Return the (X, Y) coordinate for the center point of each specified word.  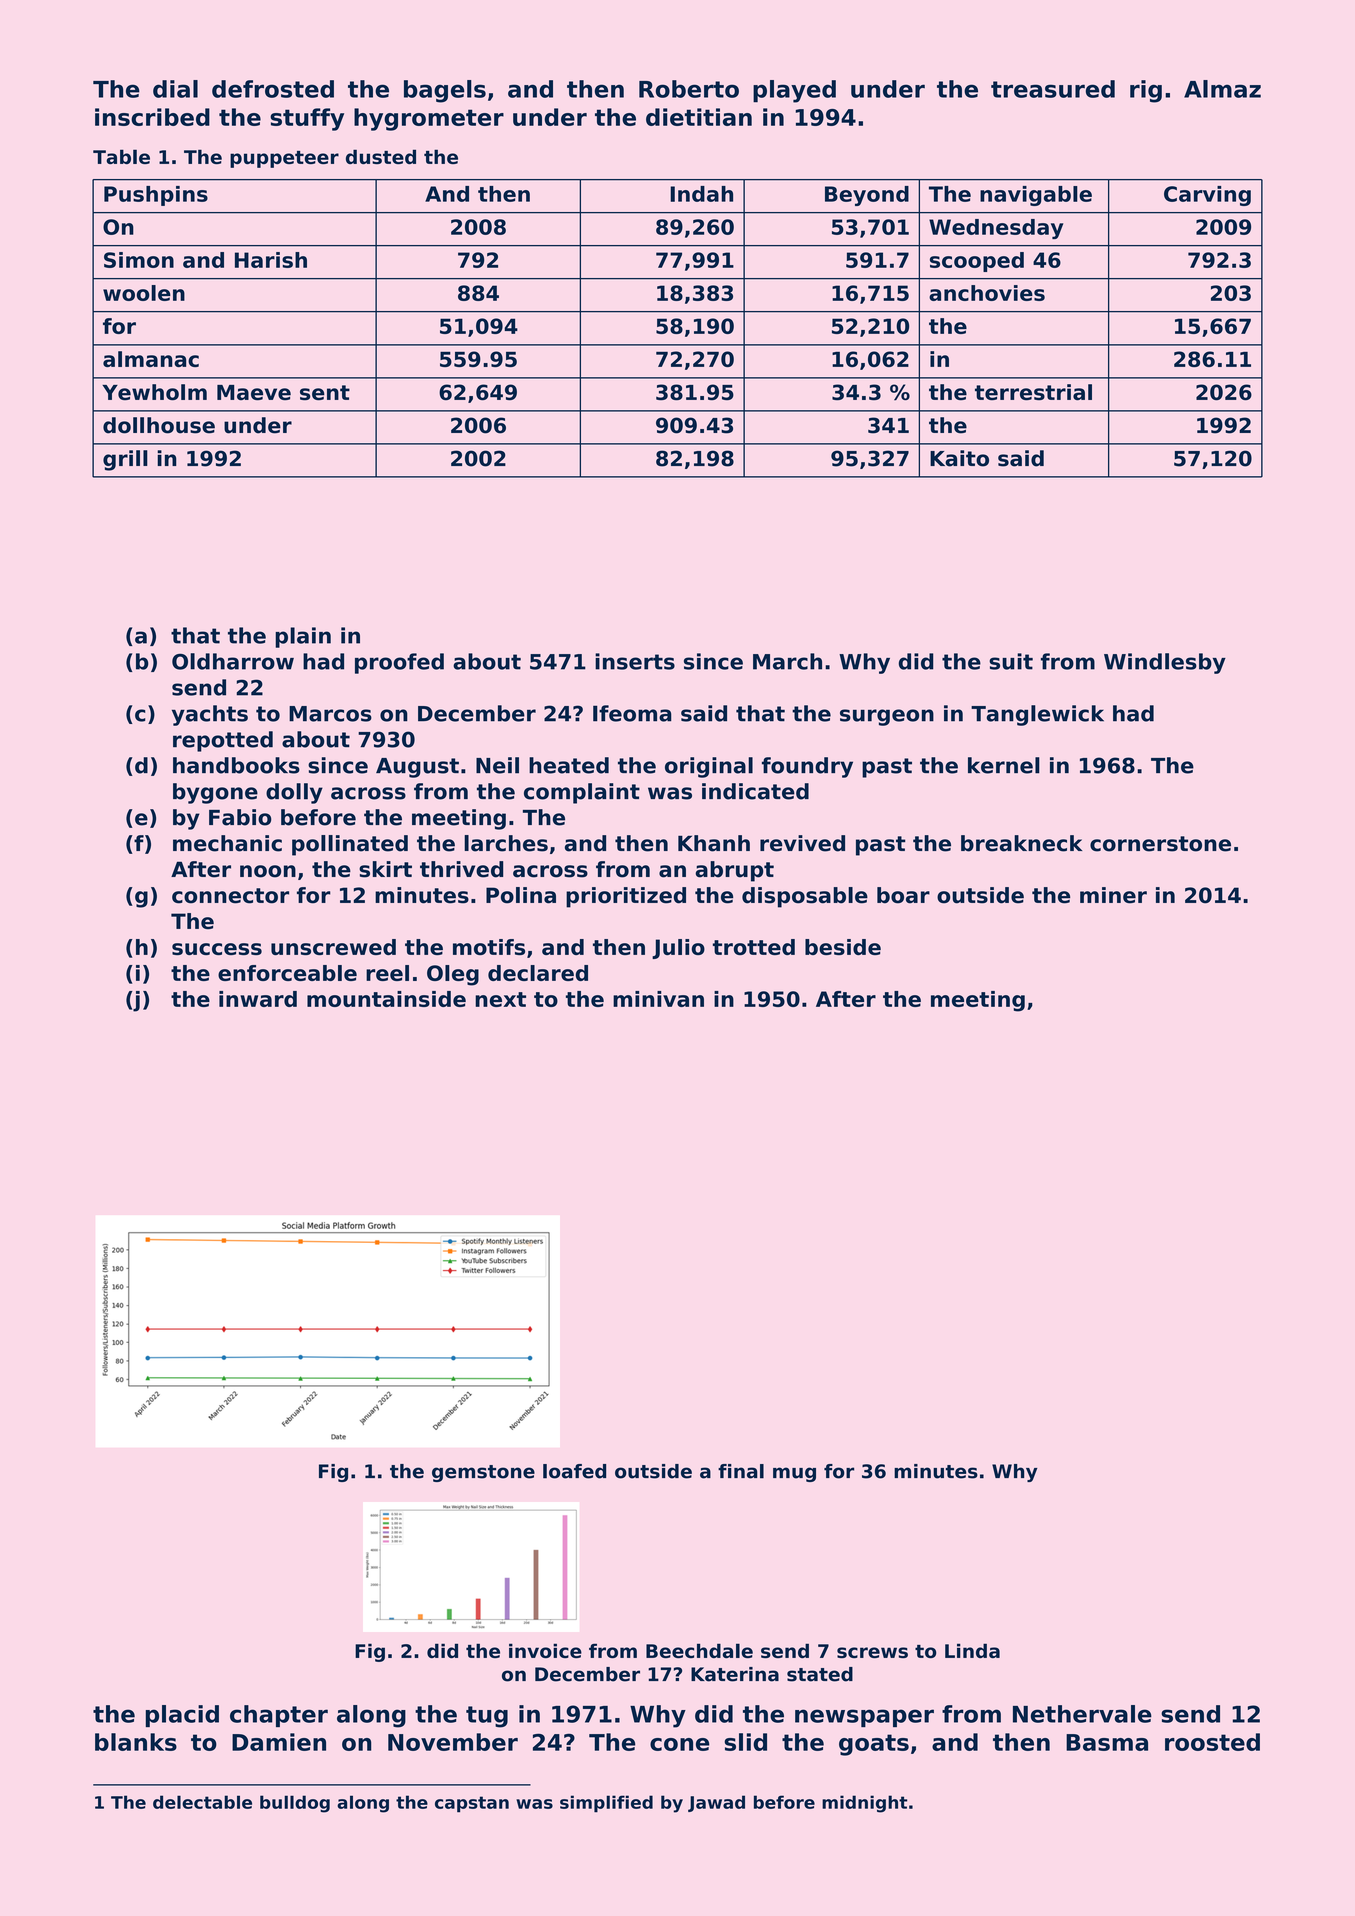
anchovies (987, 293)
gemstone (483, 1473)
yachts (210, 715)
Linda (972, 1650)
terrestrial (1033, 392)
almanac (151, 359)
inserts (635, 661)
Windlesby (1165, 663)
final (741, 1471)
